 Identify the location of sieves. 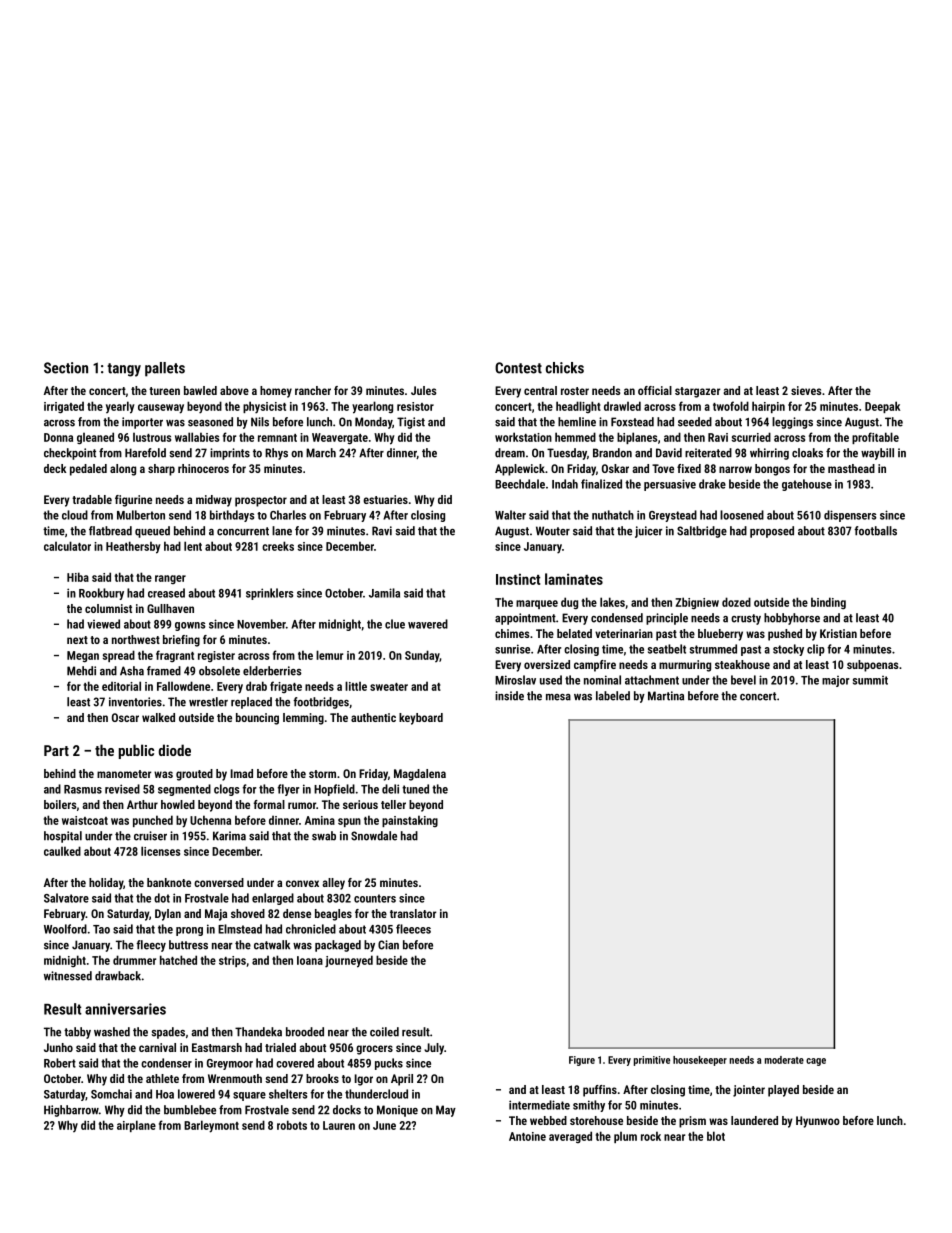
(806, 390).
